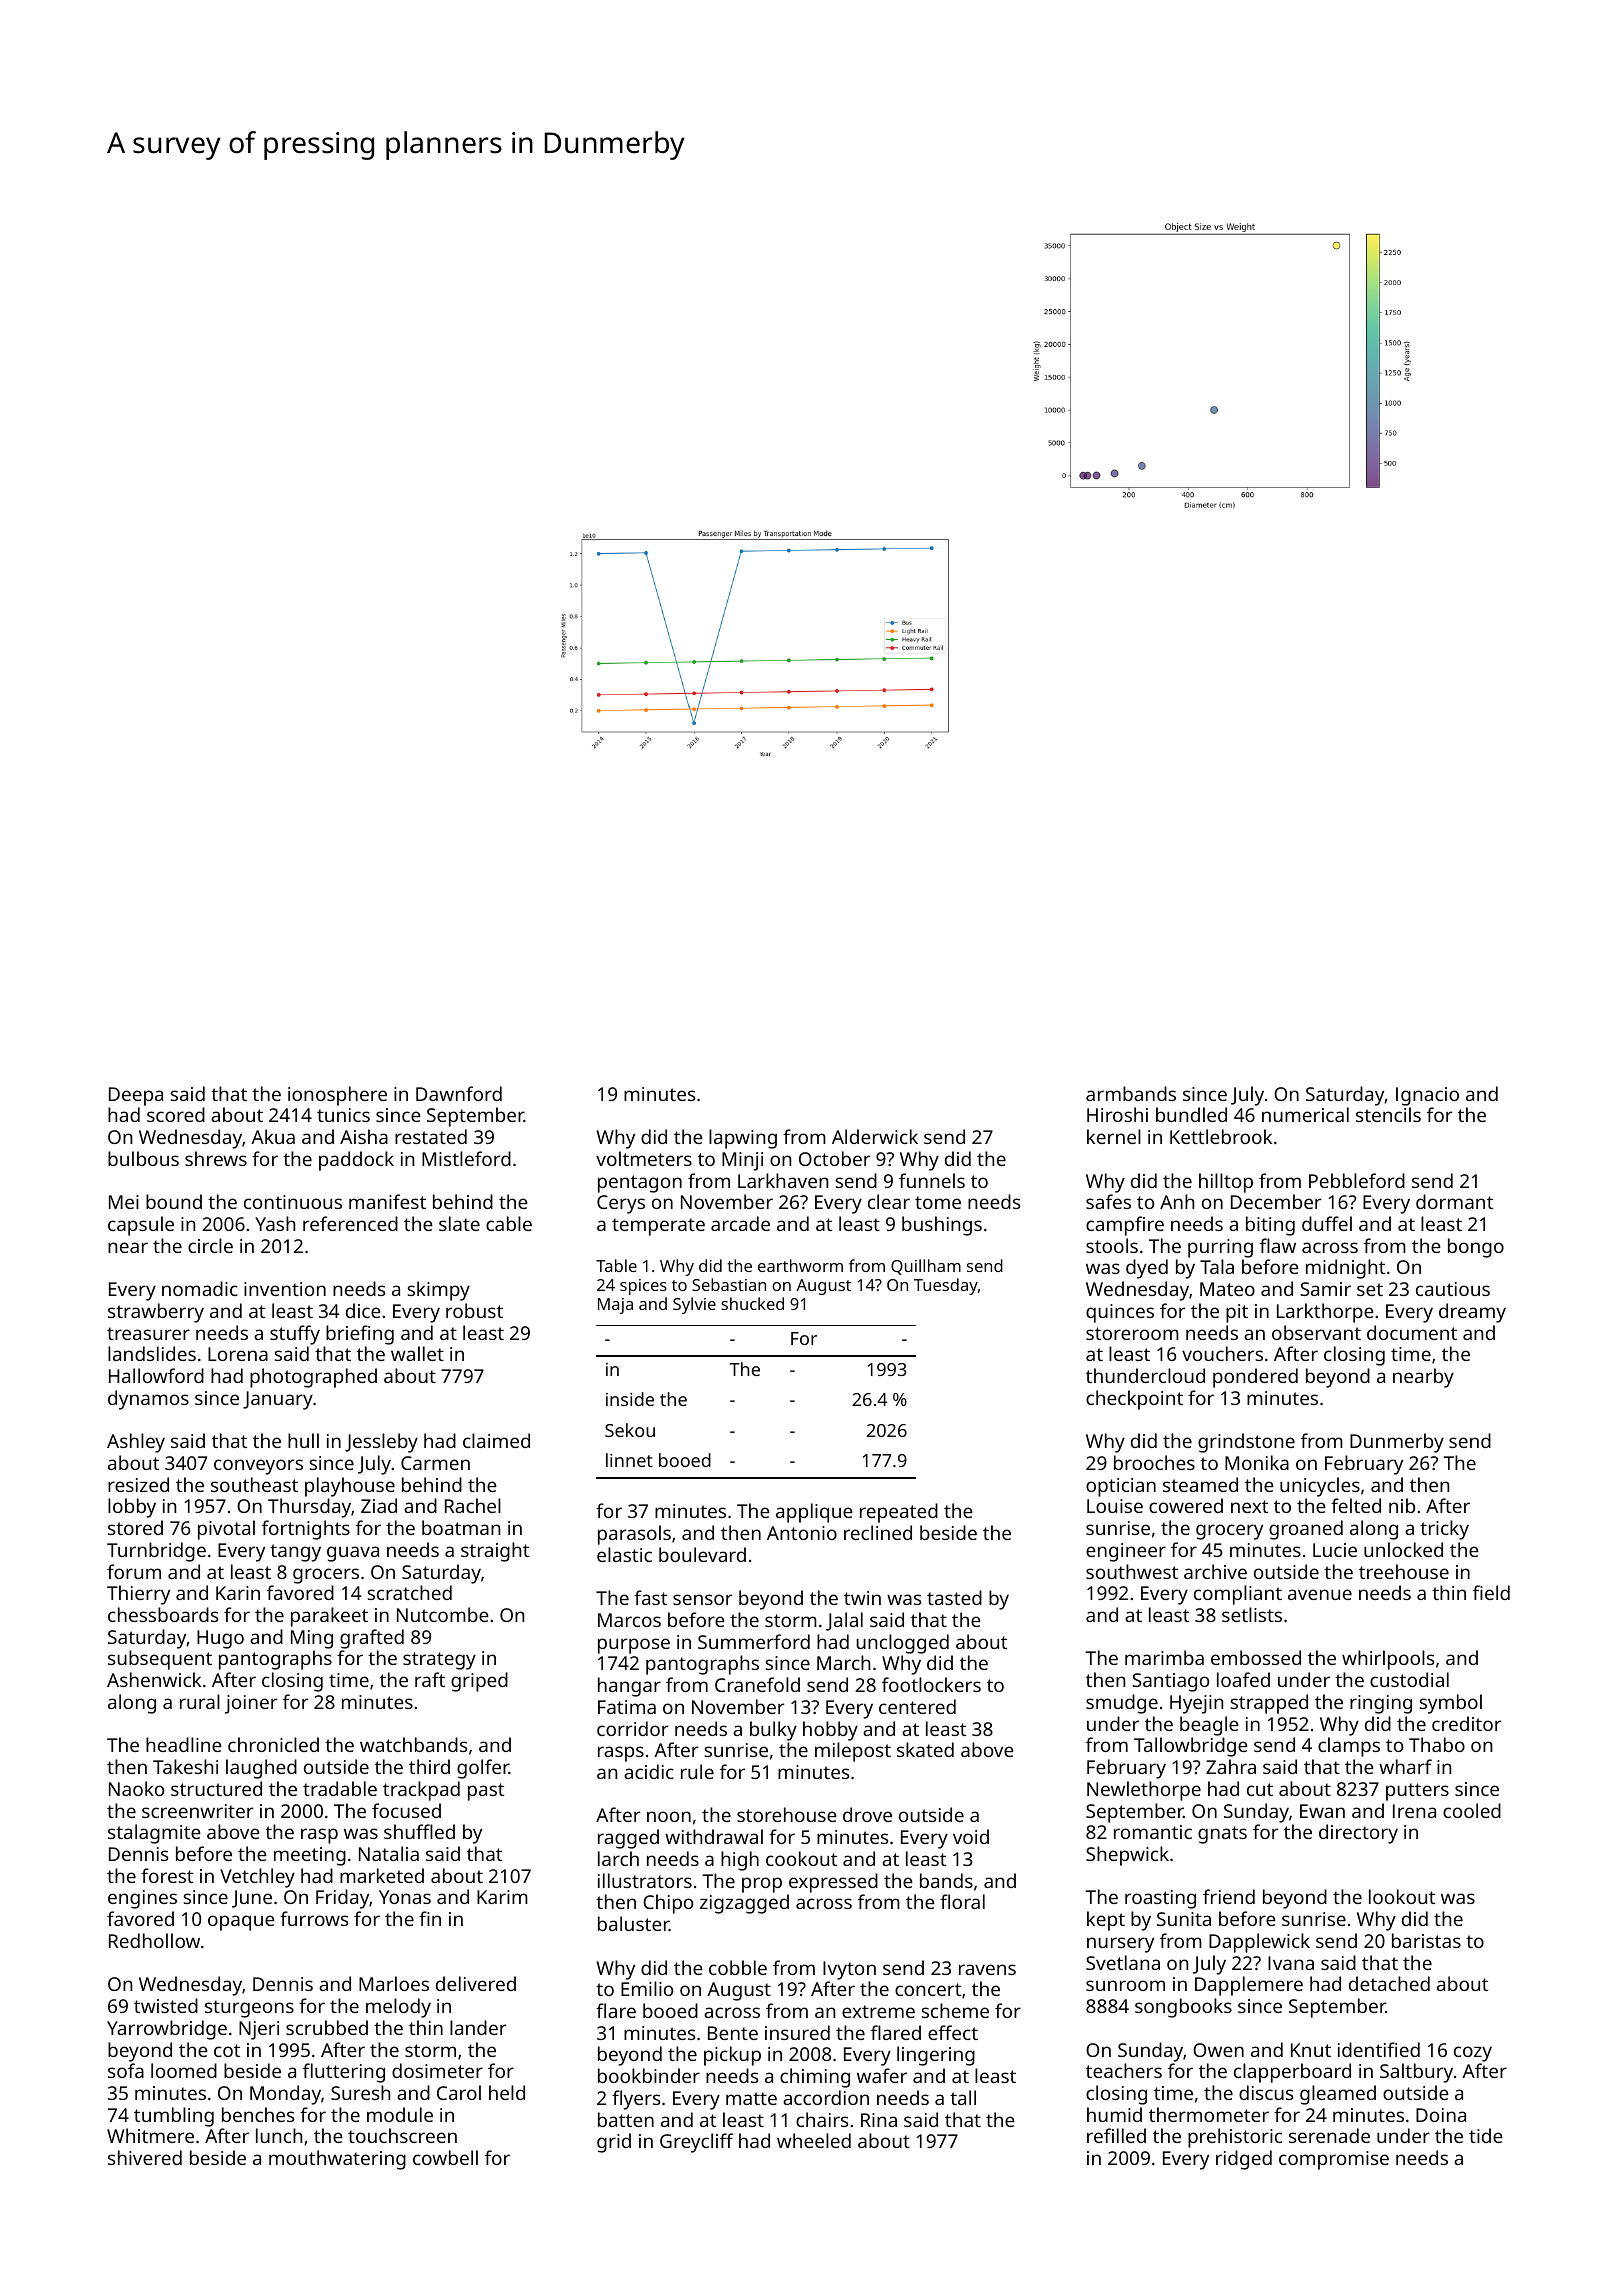 The image size is (1620, 2292). Describe the element at coordinates (379, 1505) in the screenshot. I see `Ziad` at that location.
